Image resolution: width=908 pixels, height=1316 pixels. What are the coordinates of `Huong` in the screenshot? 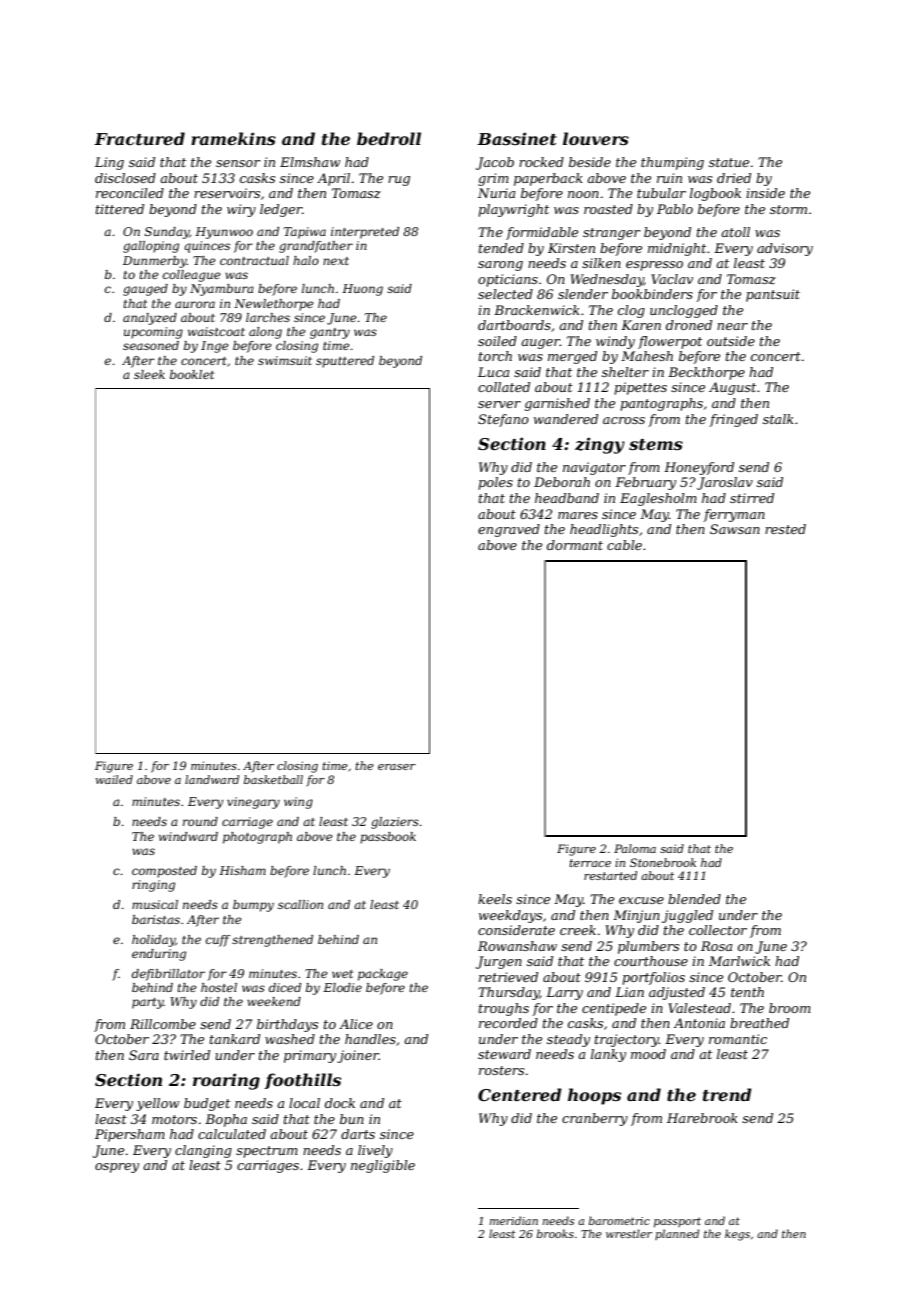 It's located at (362, 290).
